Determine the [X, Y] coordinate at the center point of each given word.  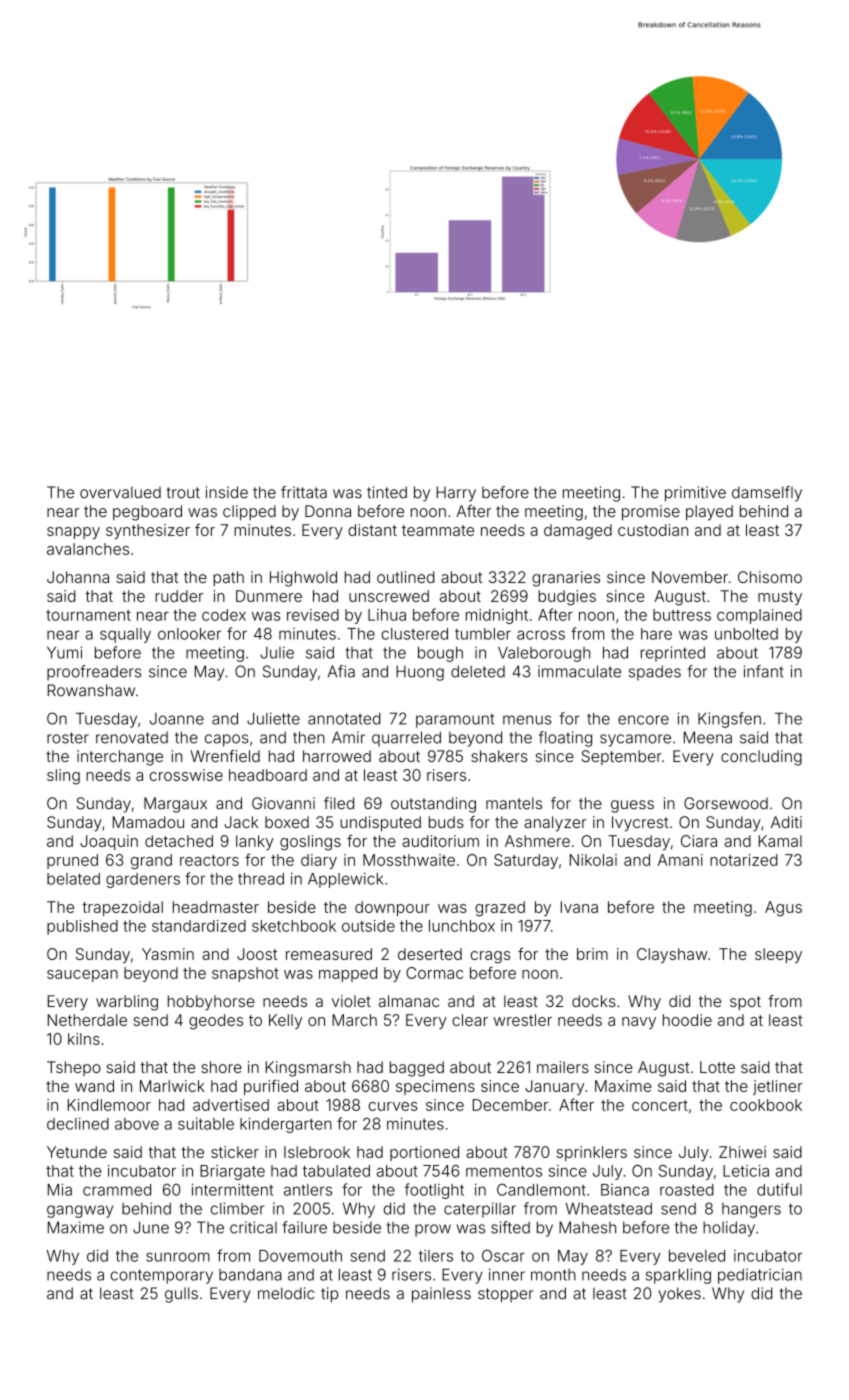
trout [183, 493]
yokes [679, 1295]
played [709, 513]
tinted [387, 492]
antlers [308, 1190]
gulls [181, 1295]
